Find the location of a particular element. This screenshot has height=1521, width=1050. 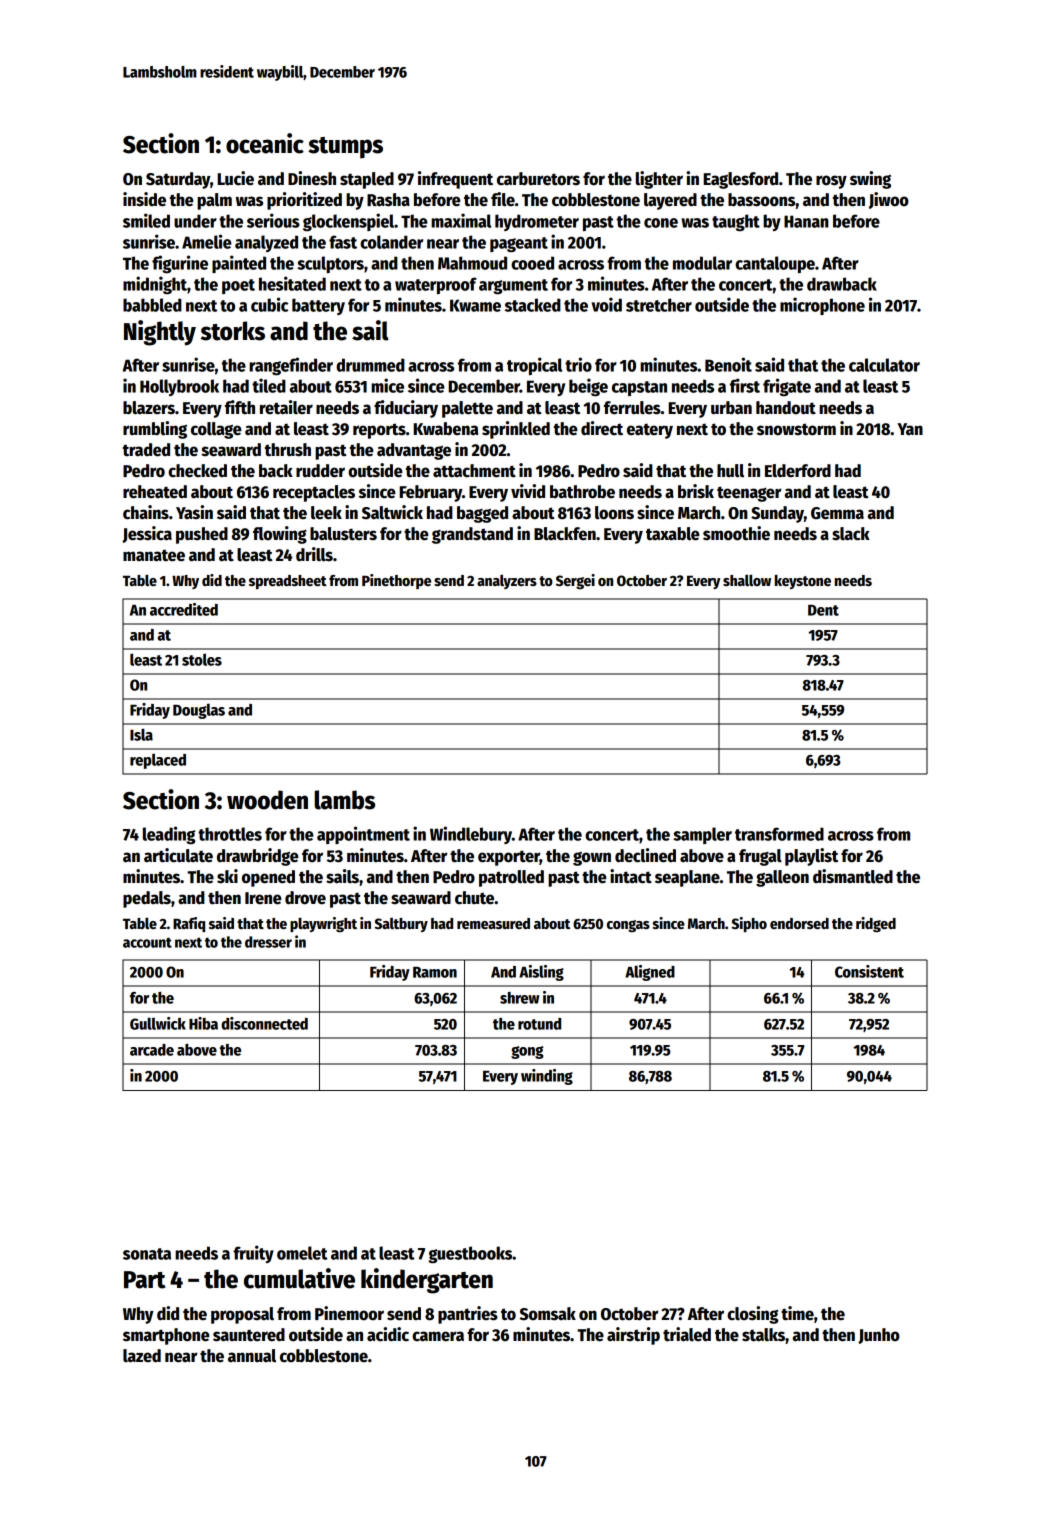

annual is located at coordinates (252, 1356).
